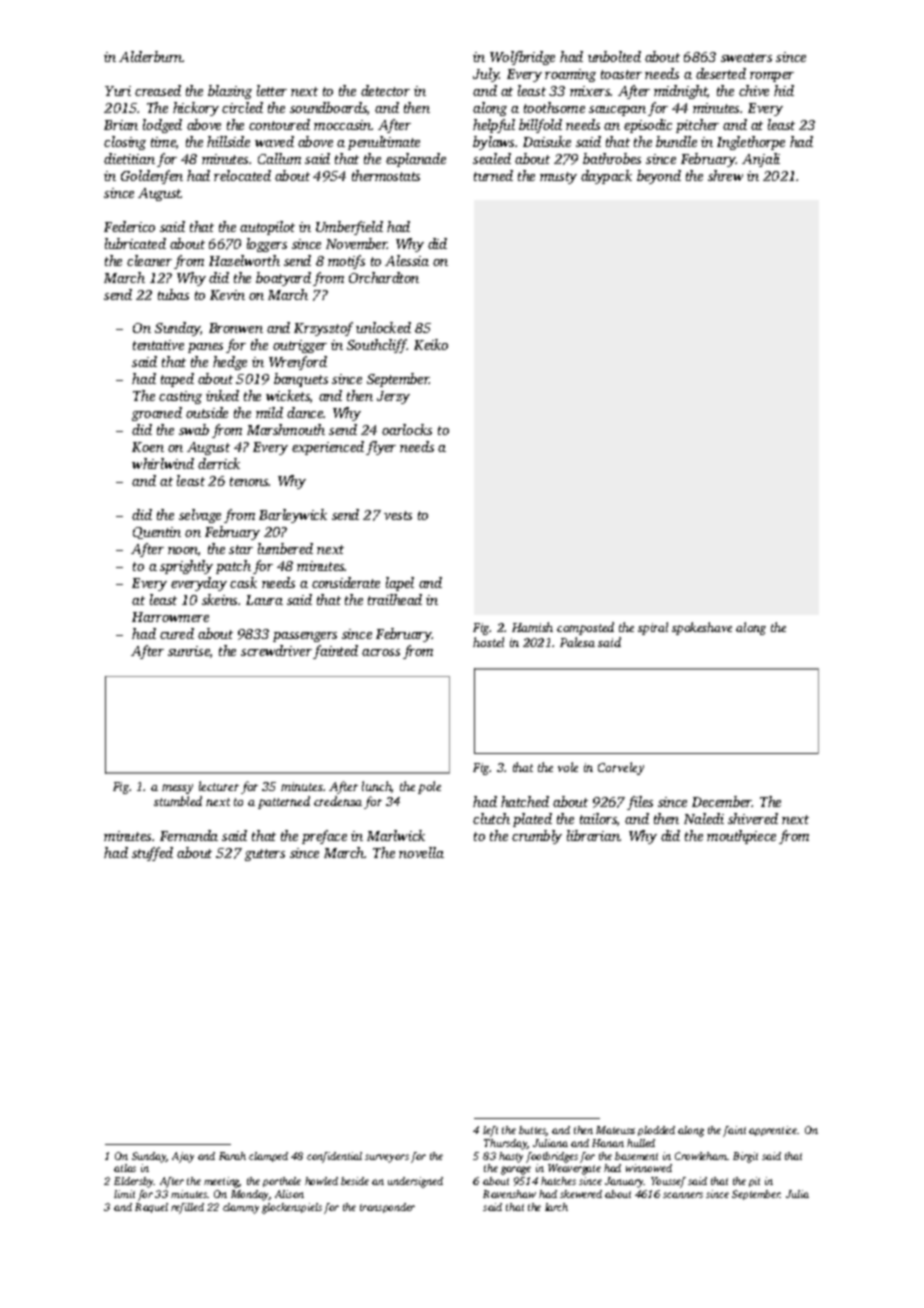  What do you see at coordinates (157, 533) in the document?
I see `Quentin` at bounding box center [157, 533].
